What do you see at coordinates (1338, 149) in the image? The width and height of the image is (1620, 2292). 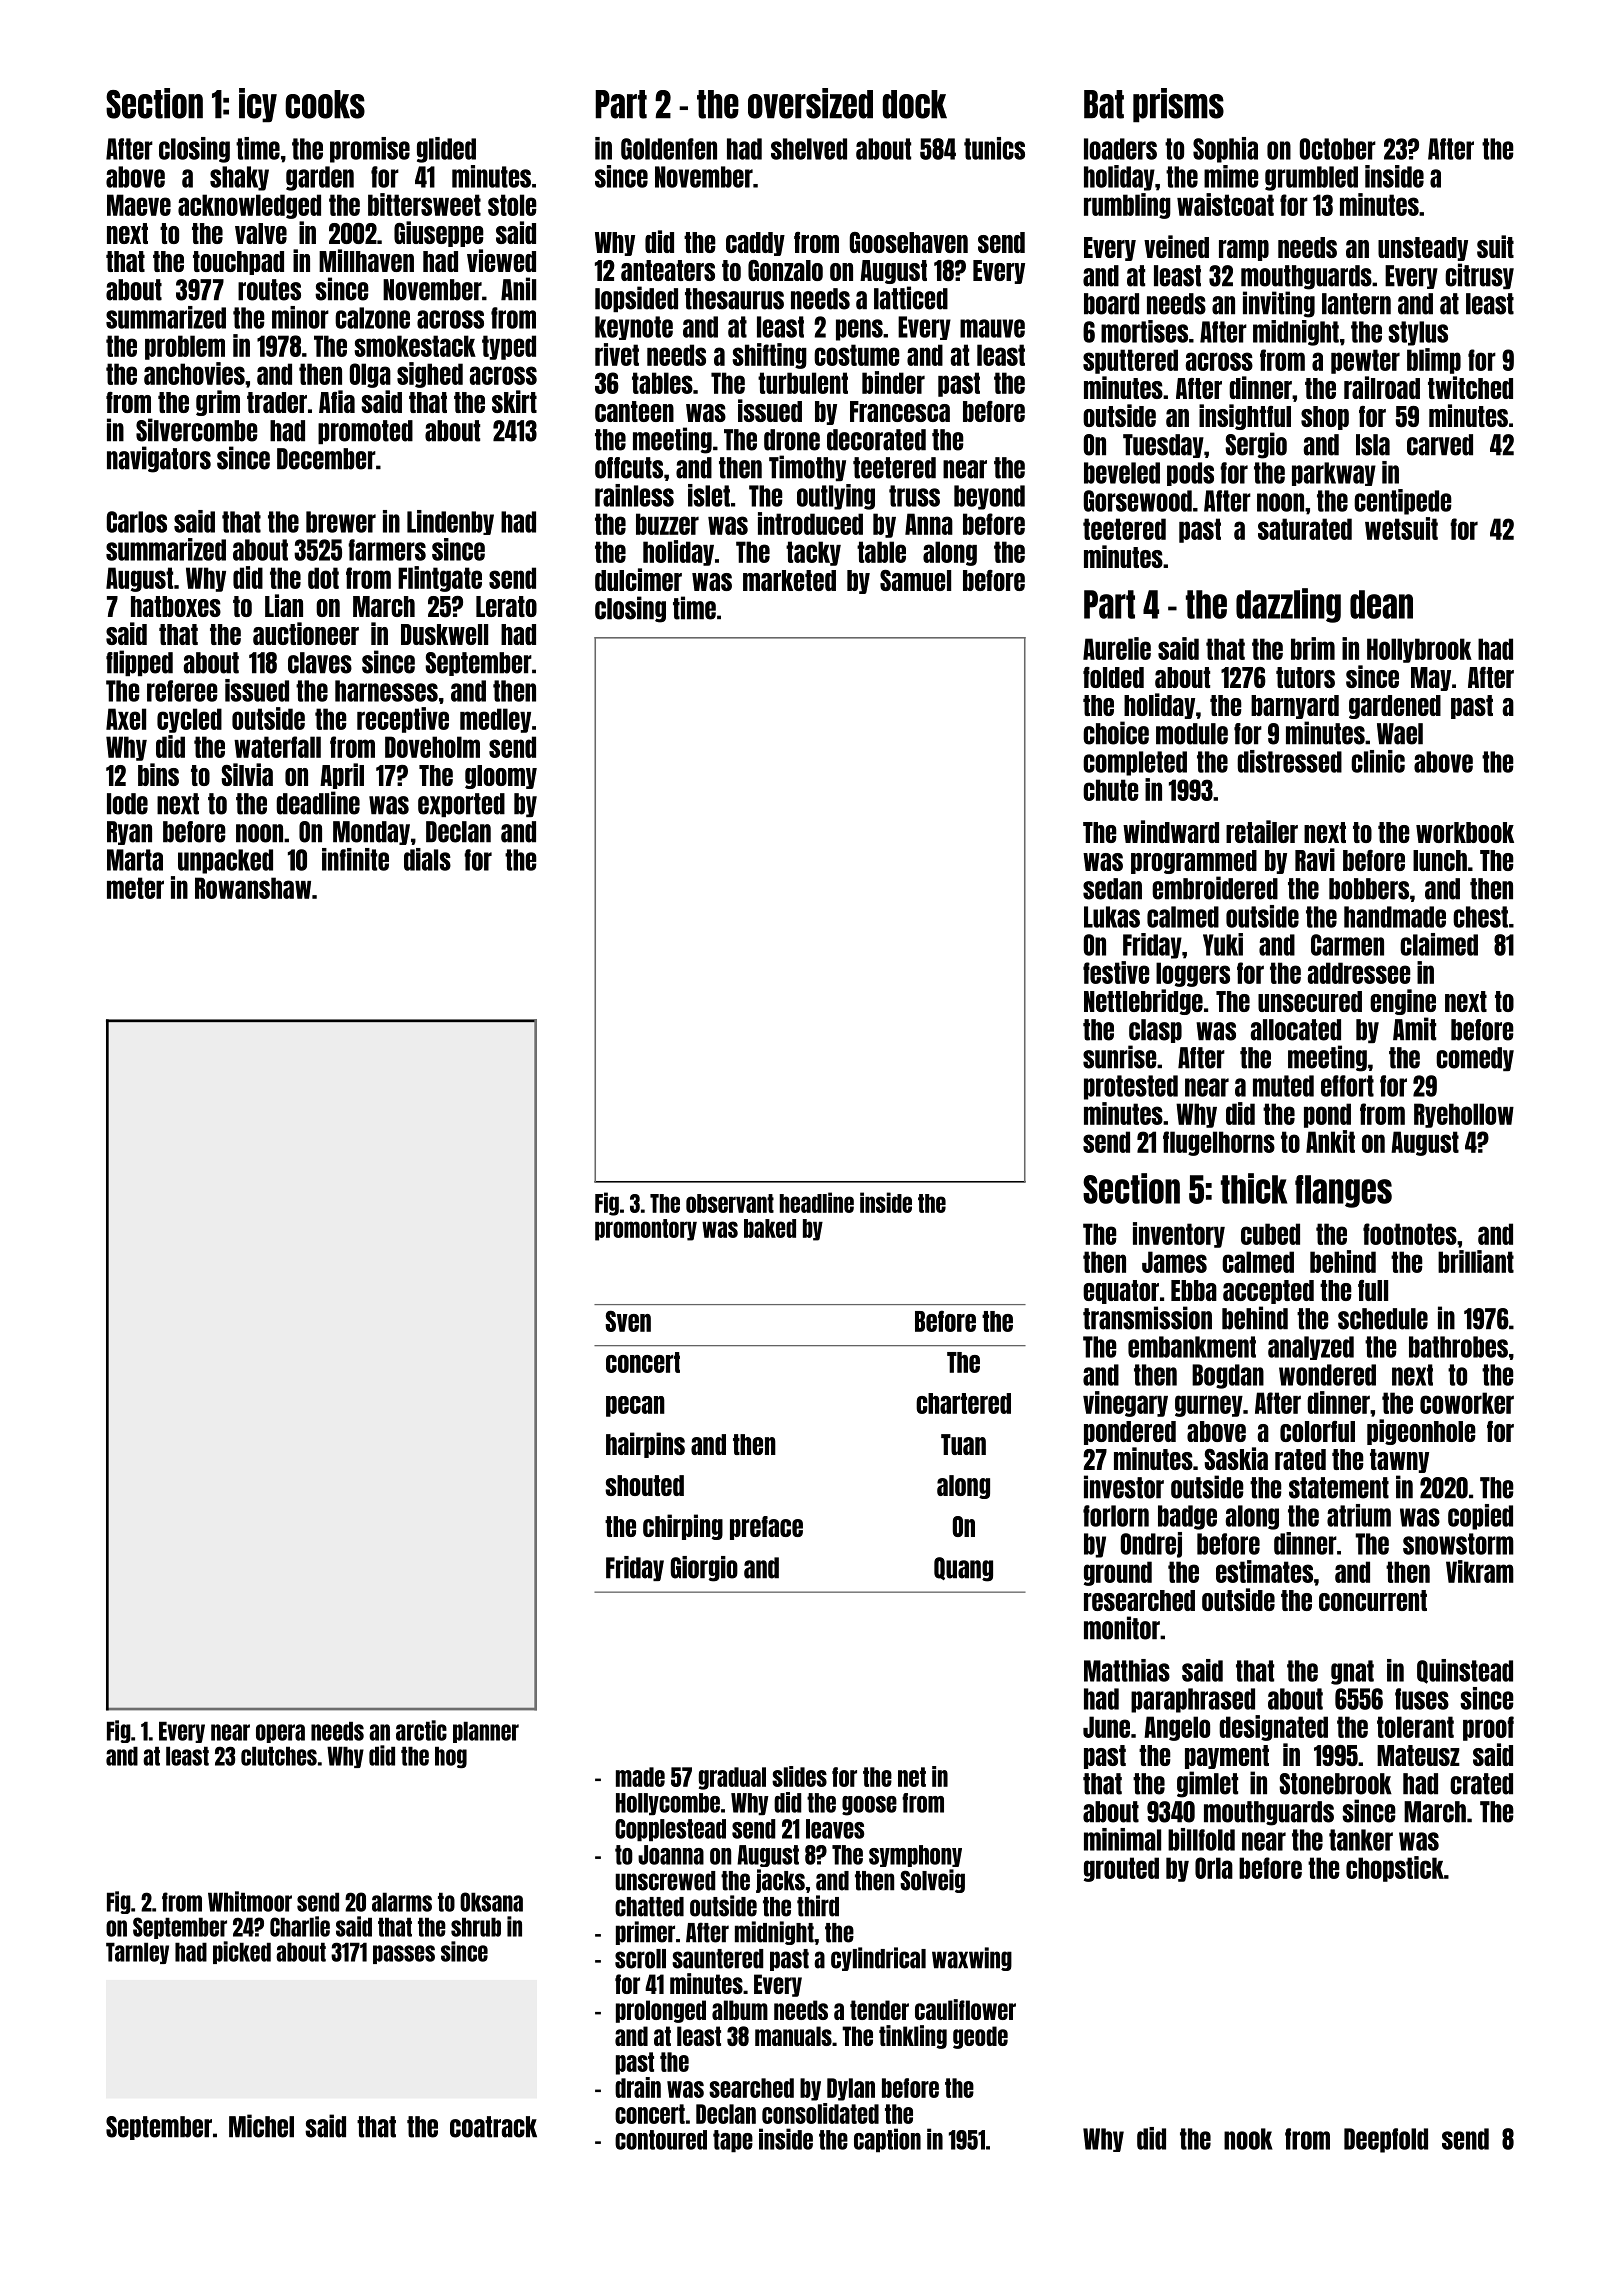 I see `October` at bounding box center [1338, 149].
